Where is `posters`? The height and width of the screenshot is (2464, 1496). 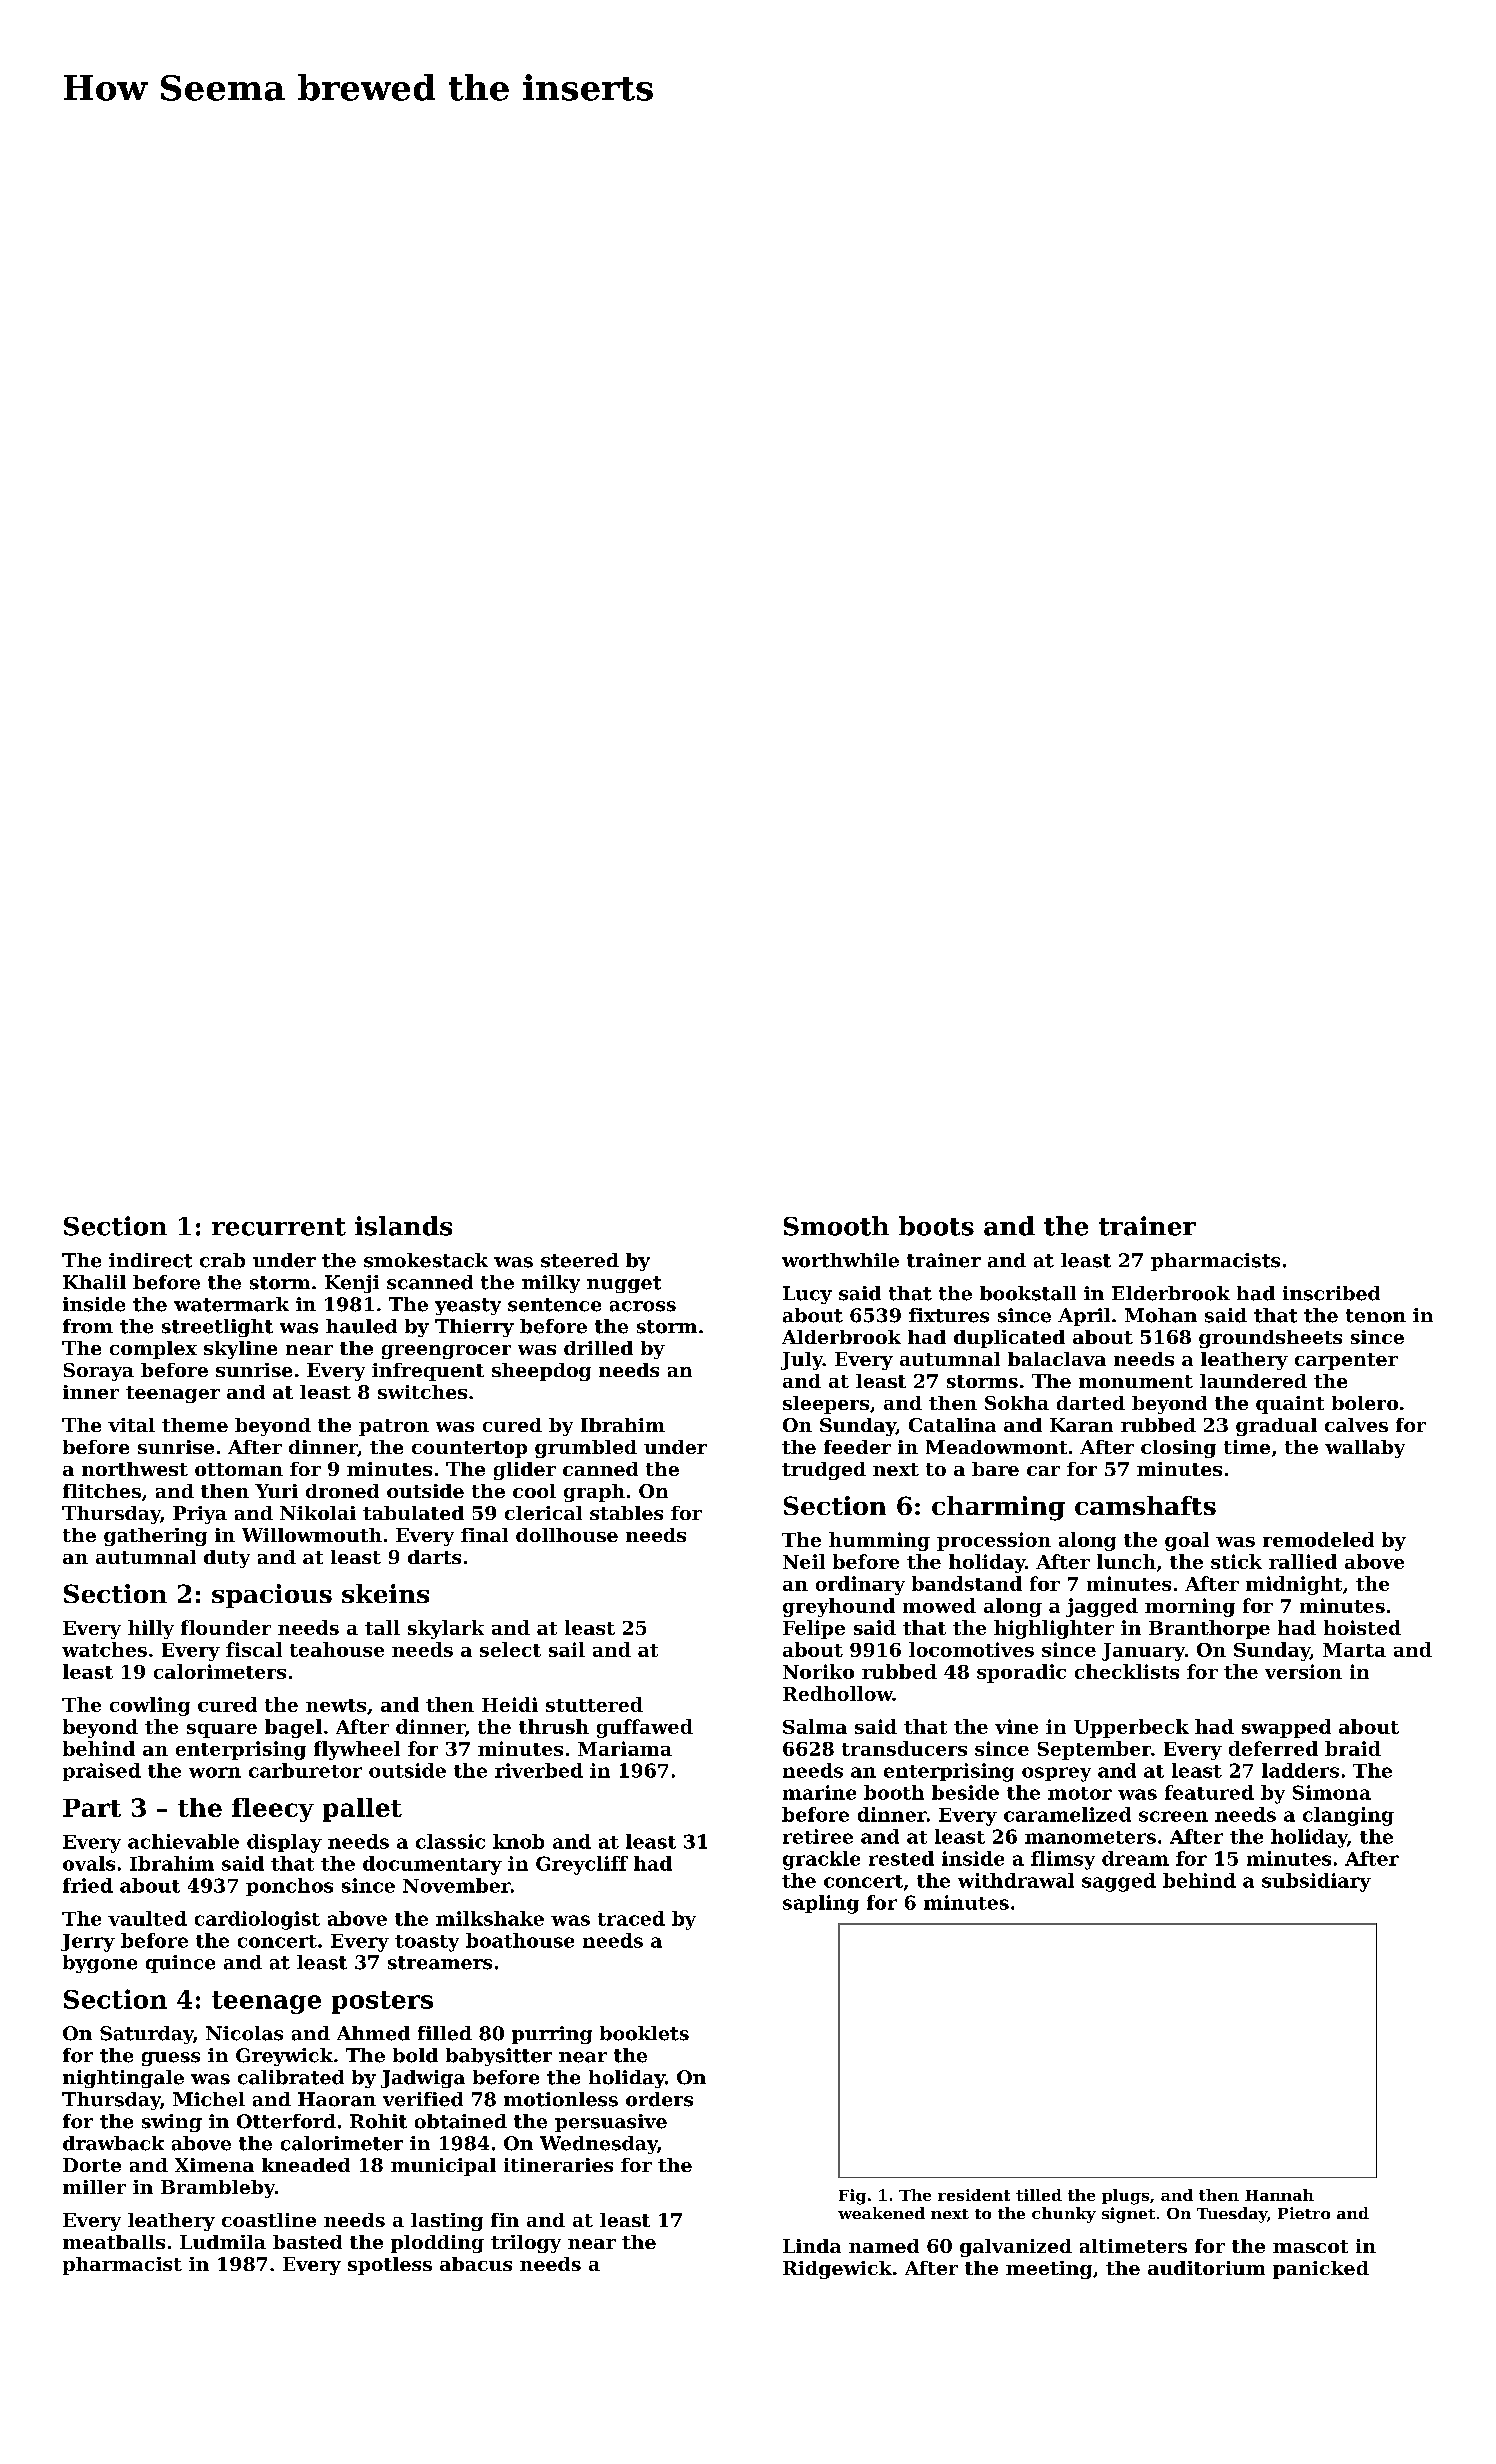 posters is located at coordinates (382, 2002).
